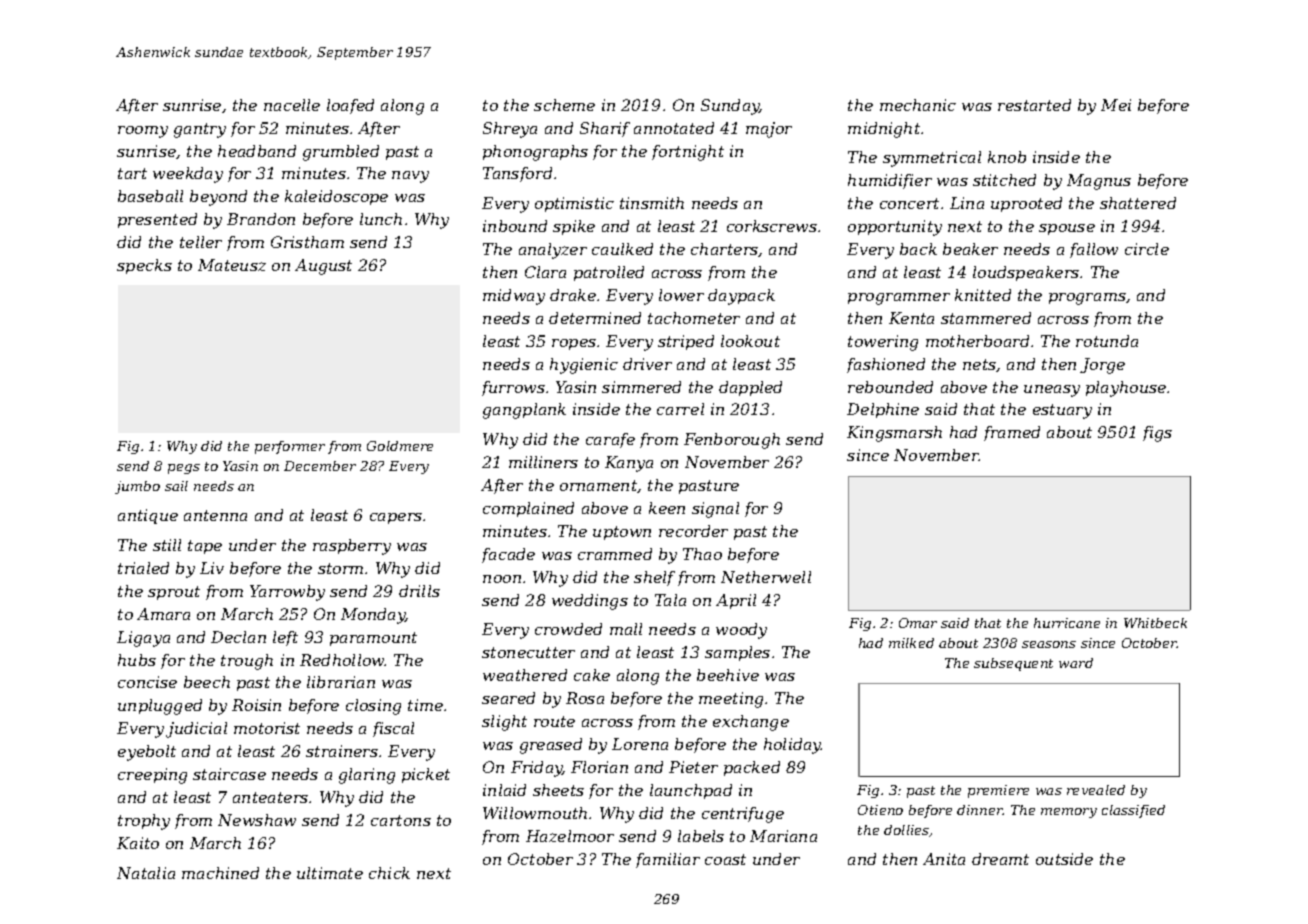 Image resolution: width=1308 pixels, height=924 pixels. I want to click on Goldmere, so click(400, 446).
